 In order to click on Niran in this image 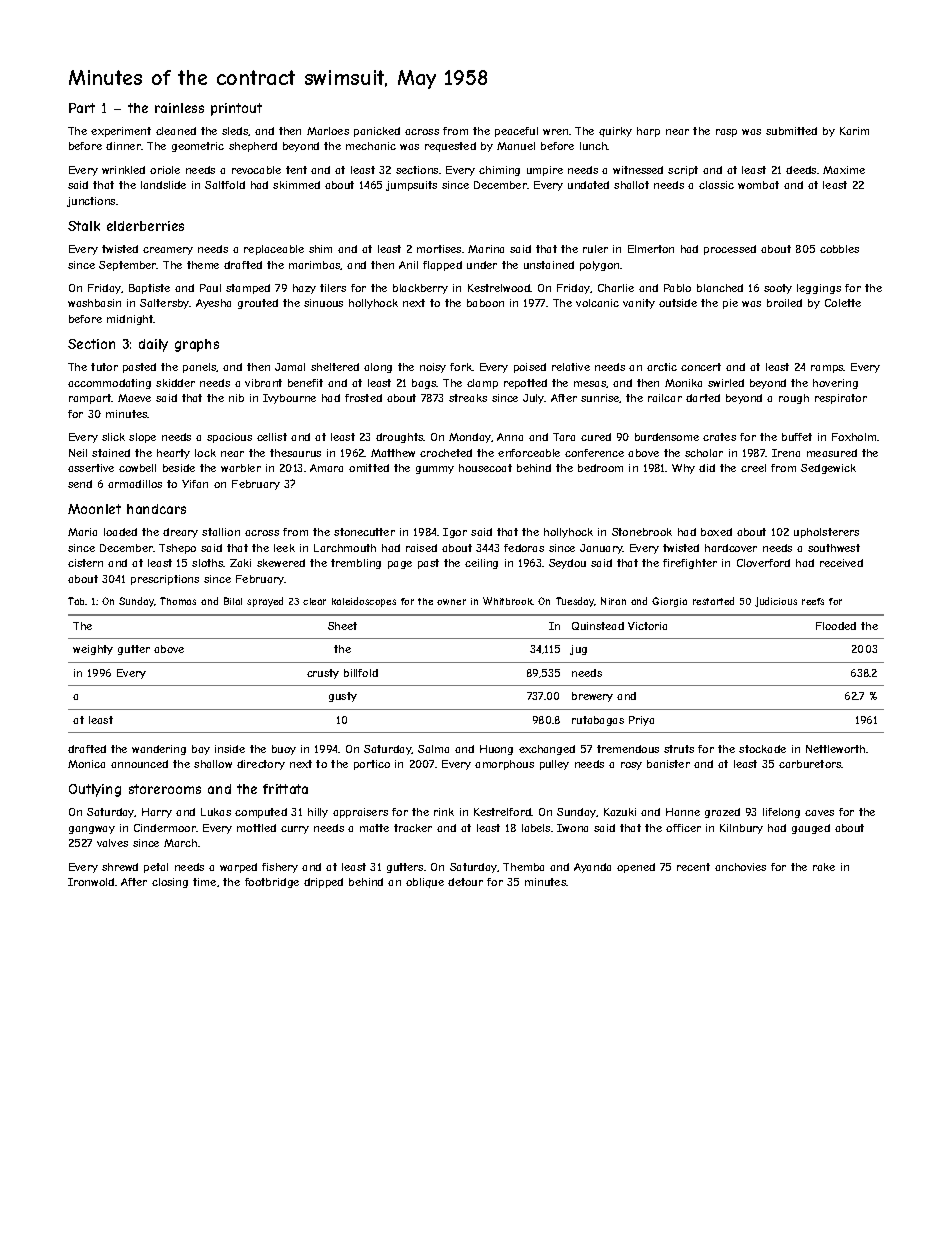, I will do `click(613, 601)`.
